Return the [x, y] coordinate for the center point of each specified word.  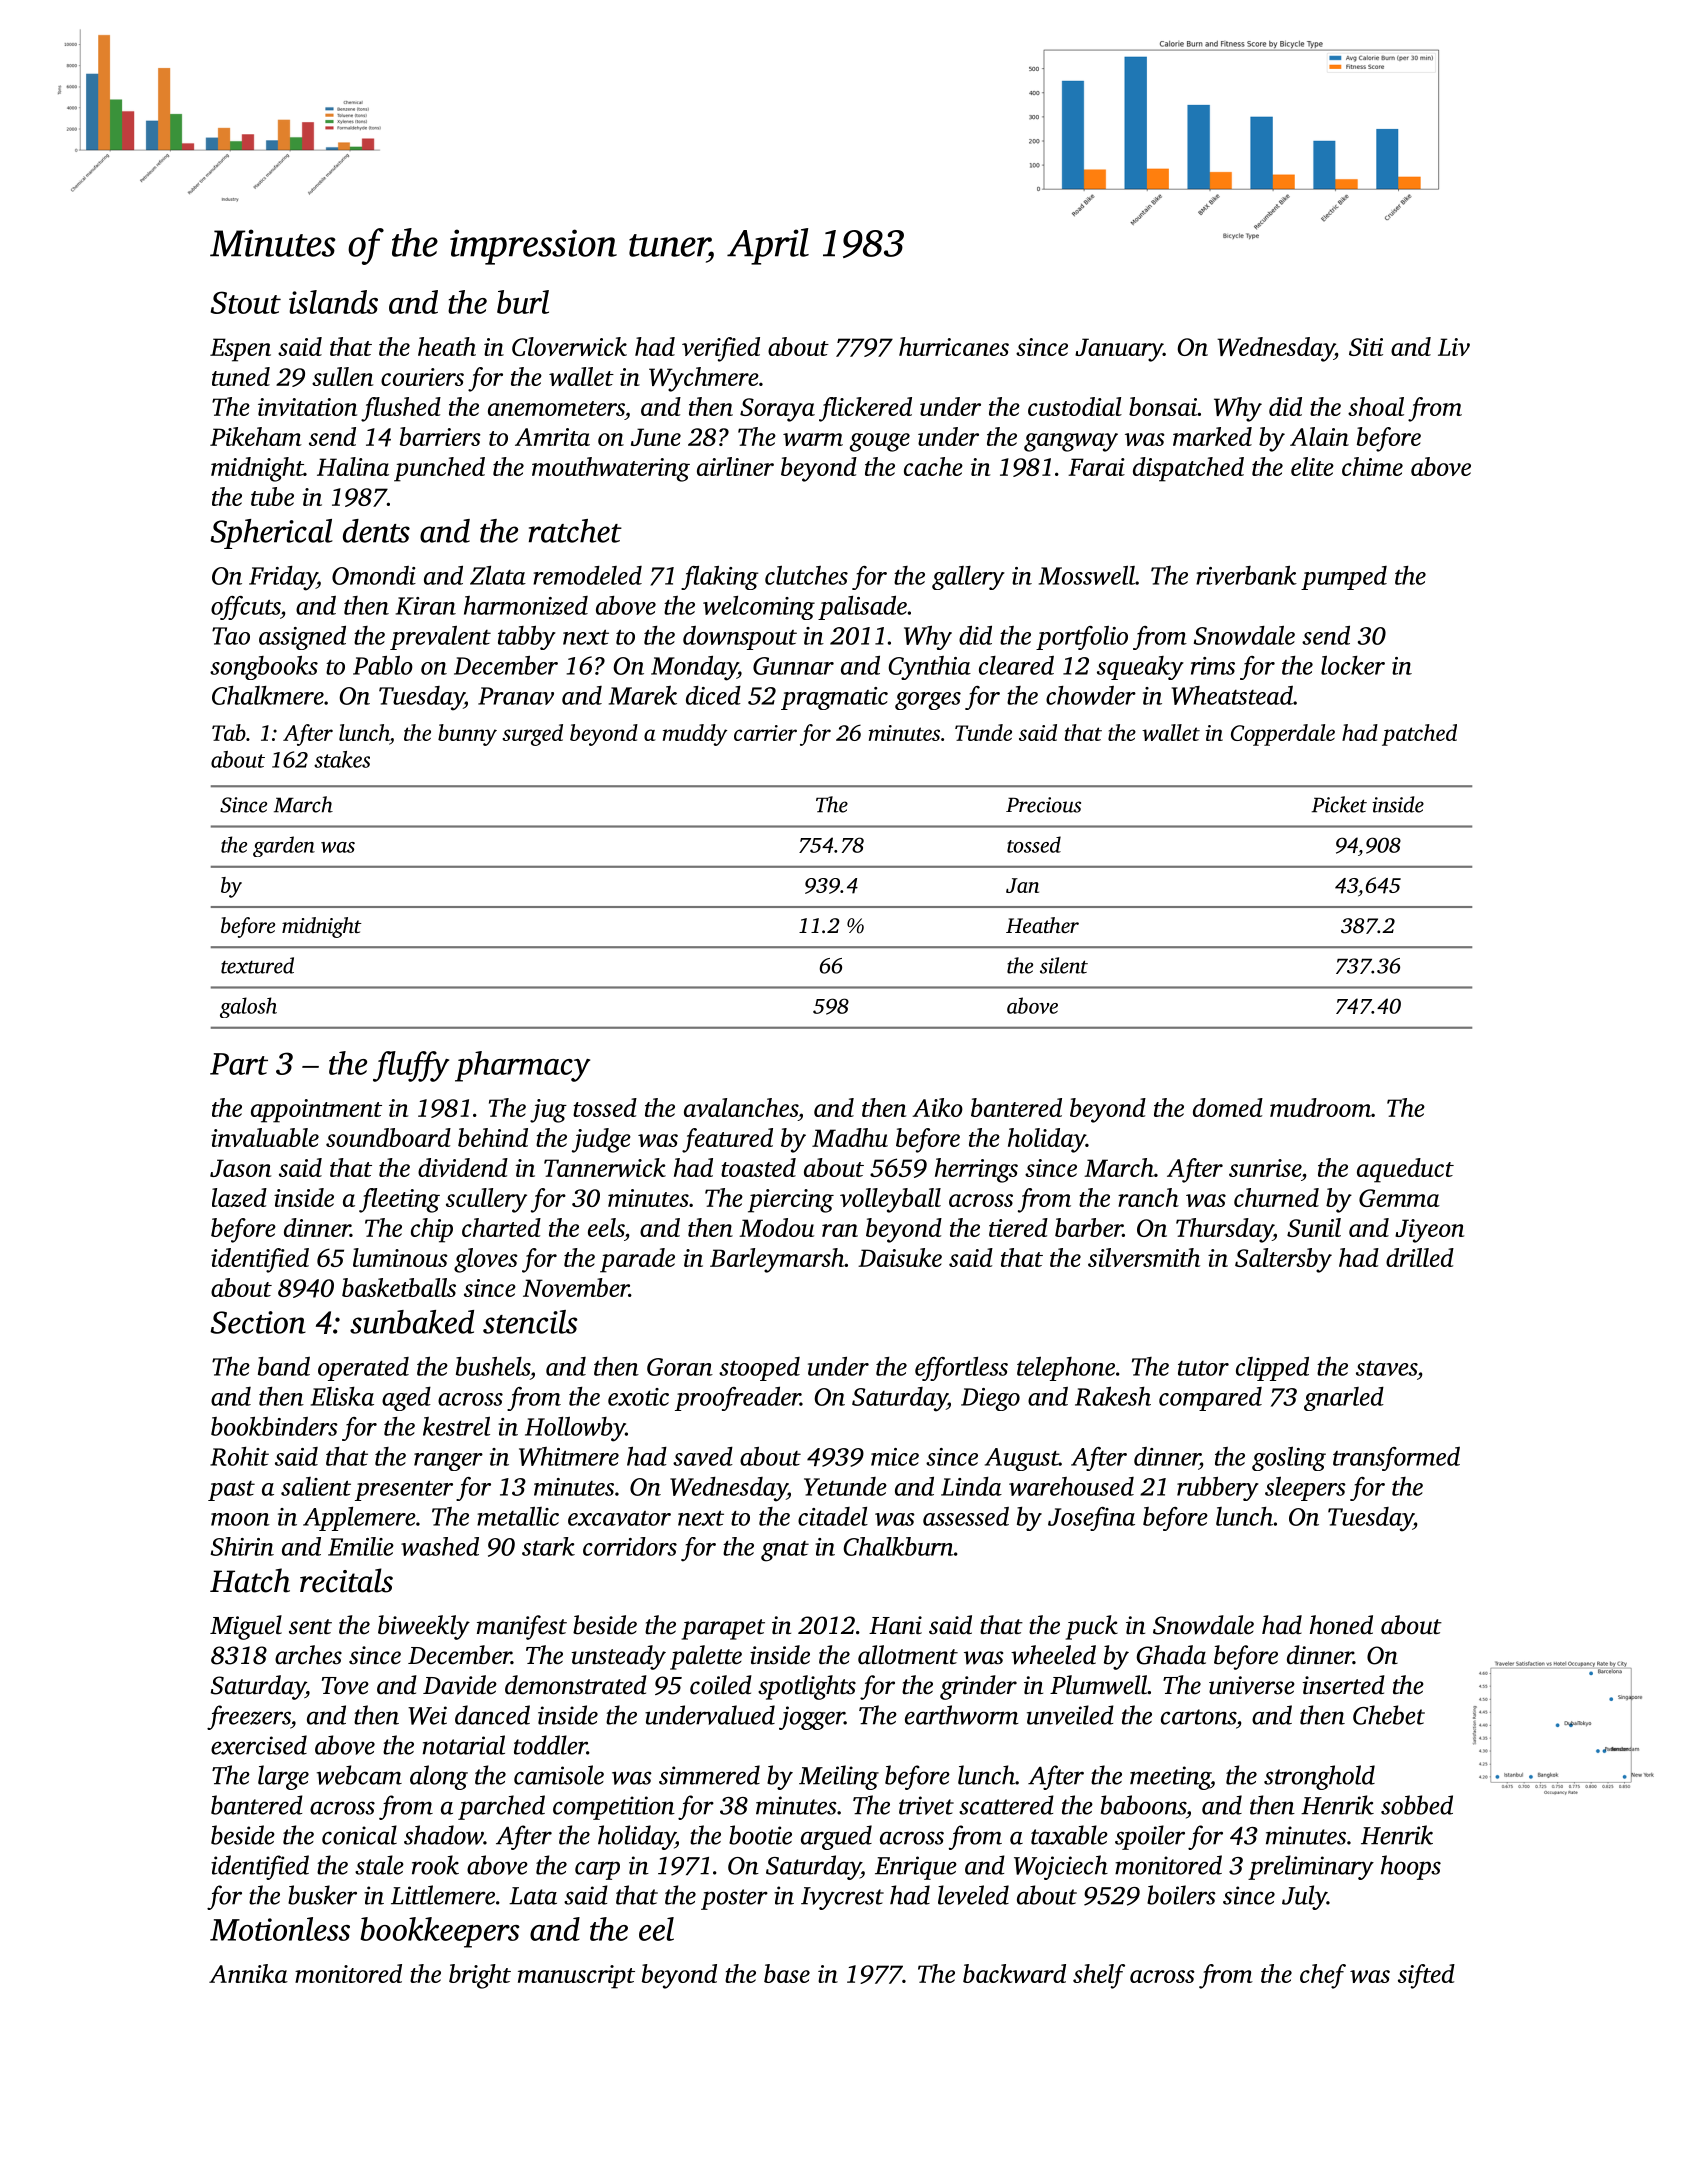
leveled [973, 1895]
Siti [1366, 347]
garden [284, 846]
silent [1064, 965]
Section [258, 1322]
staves [1386, 1368]
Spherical [271, 534]
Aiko [937, 1107]
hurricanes [954, 346]
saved [703, 1456]
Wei [427, 1715]
